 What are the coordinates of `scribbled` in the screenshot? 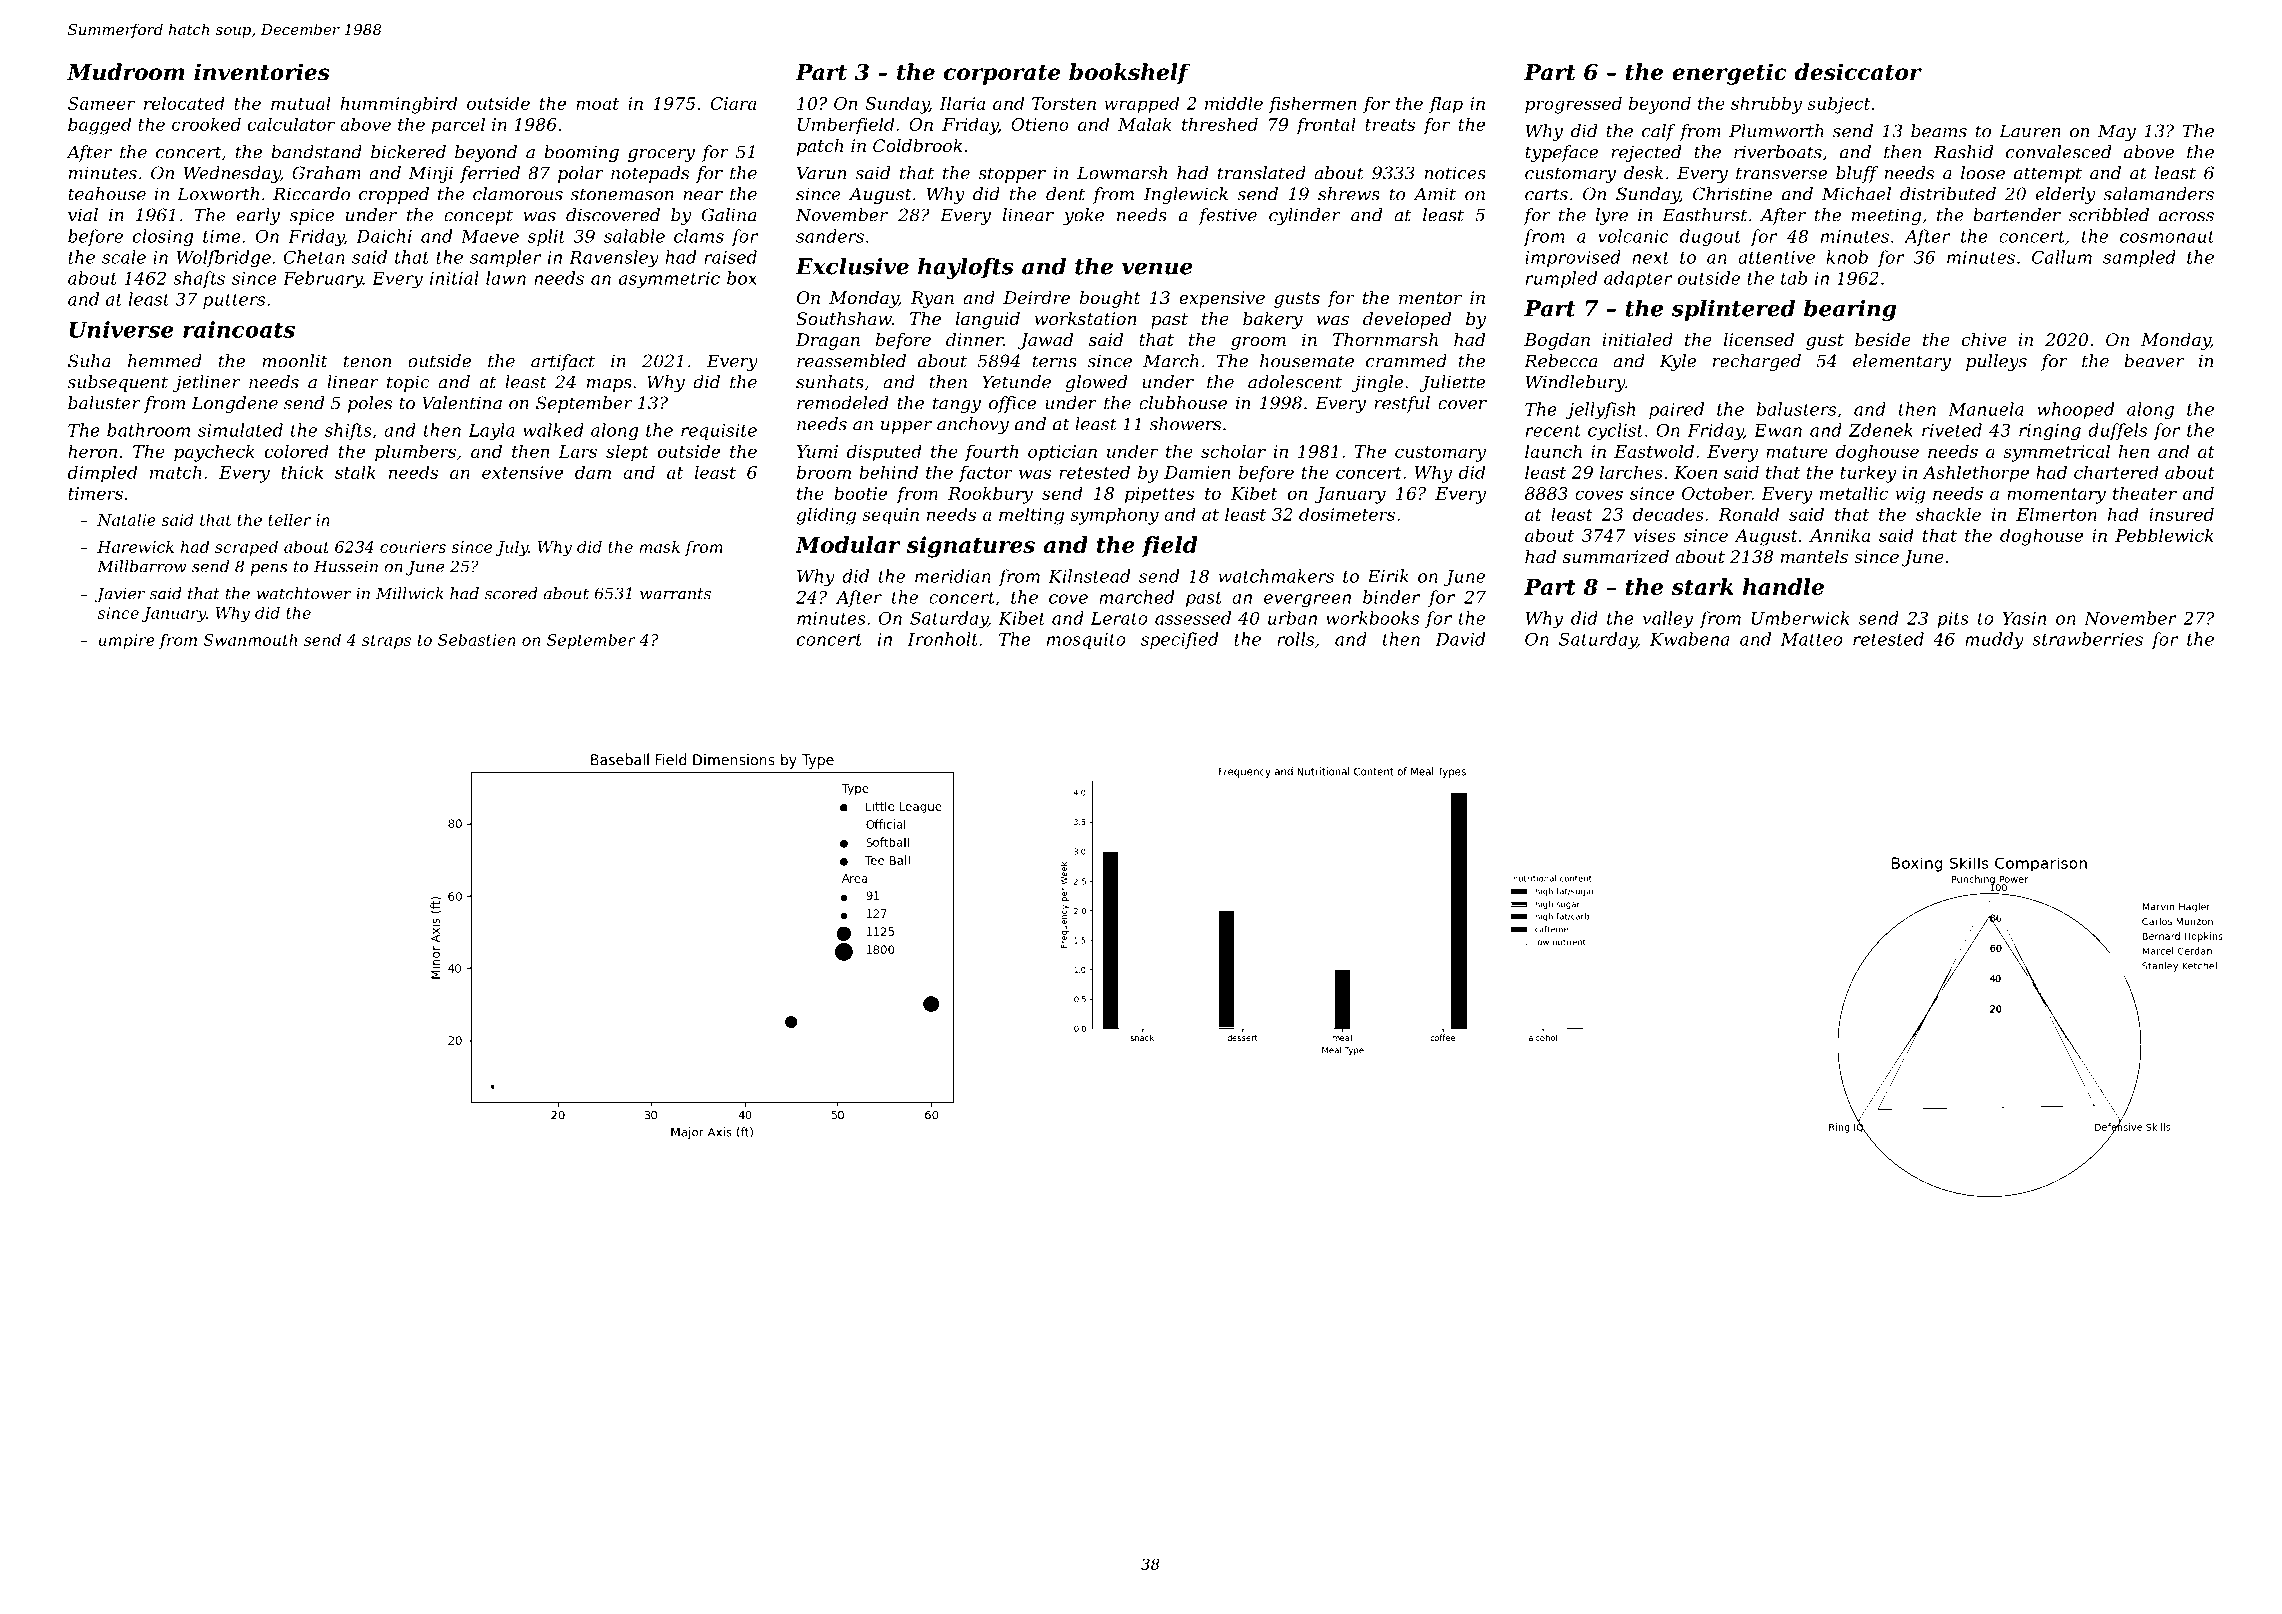 It's located at (2109, 215).
